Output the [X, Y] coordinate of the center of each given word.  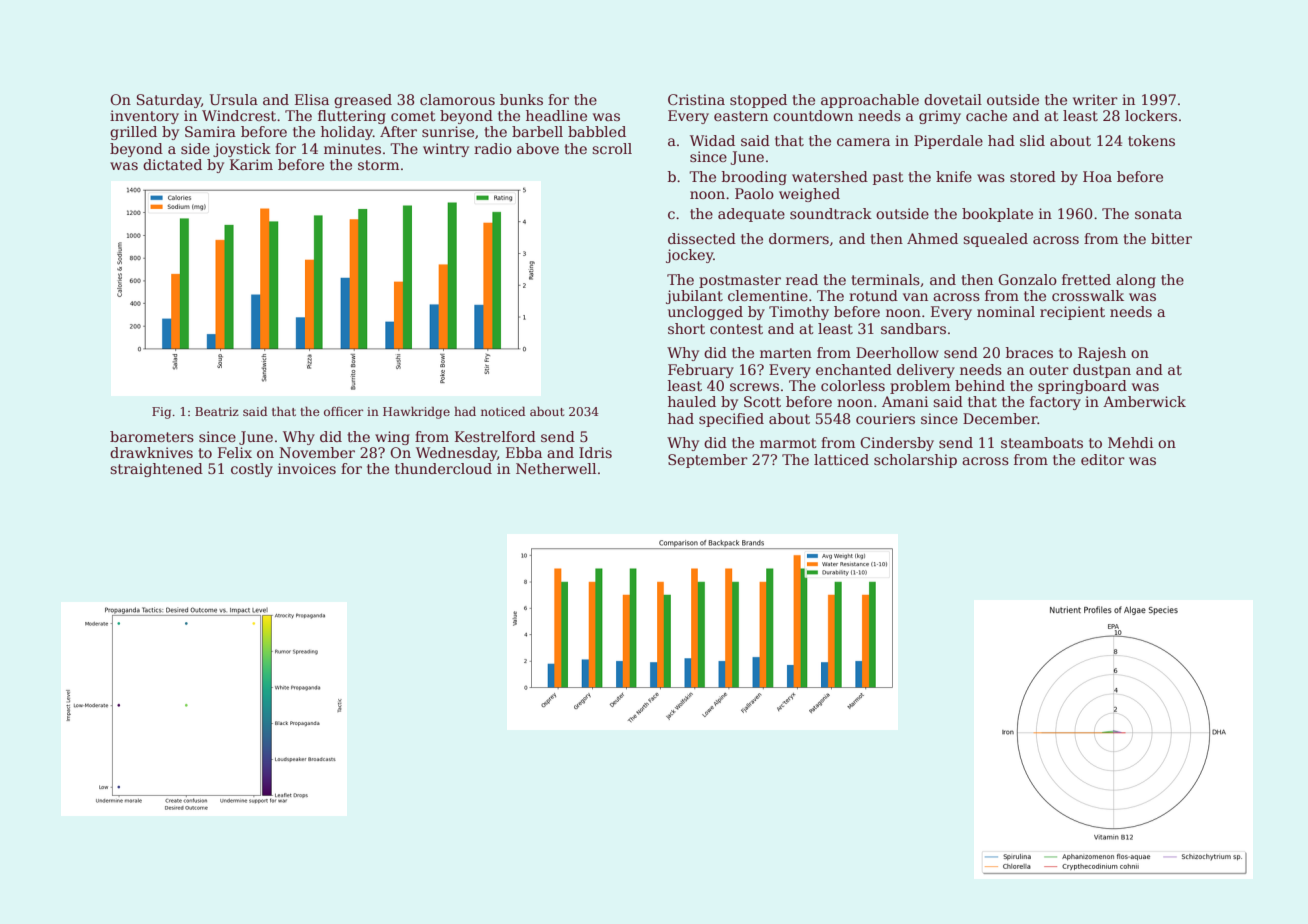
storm [378, 165]
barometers [152, 436]
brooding [754, 178]
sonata [1158, 214]
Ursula [234, 99]
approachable [870, 101]
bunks [521, 99]
